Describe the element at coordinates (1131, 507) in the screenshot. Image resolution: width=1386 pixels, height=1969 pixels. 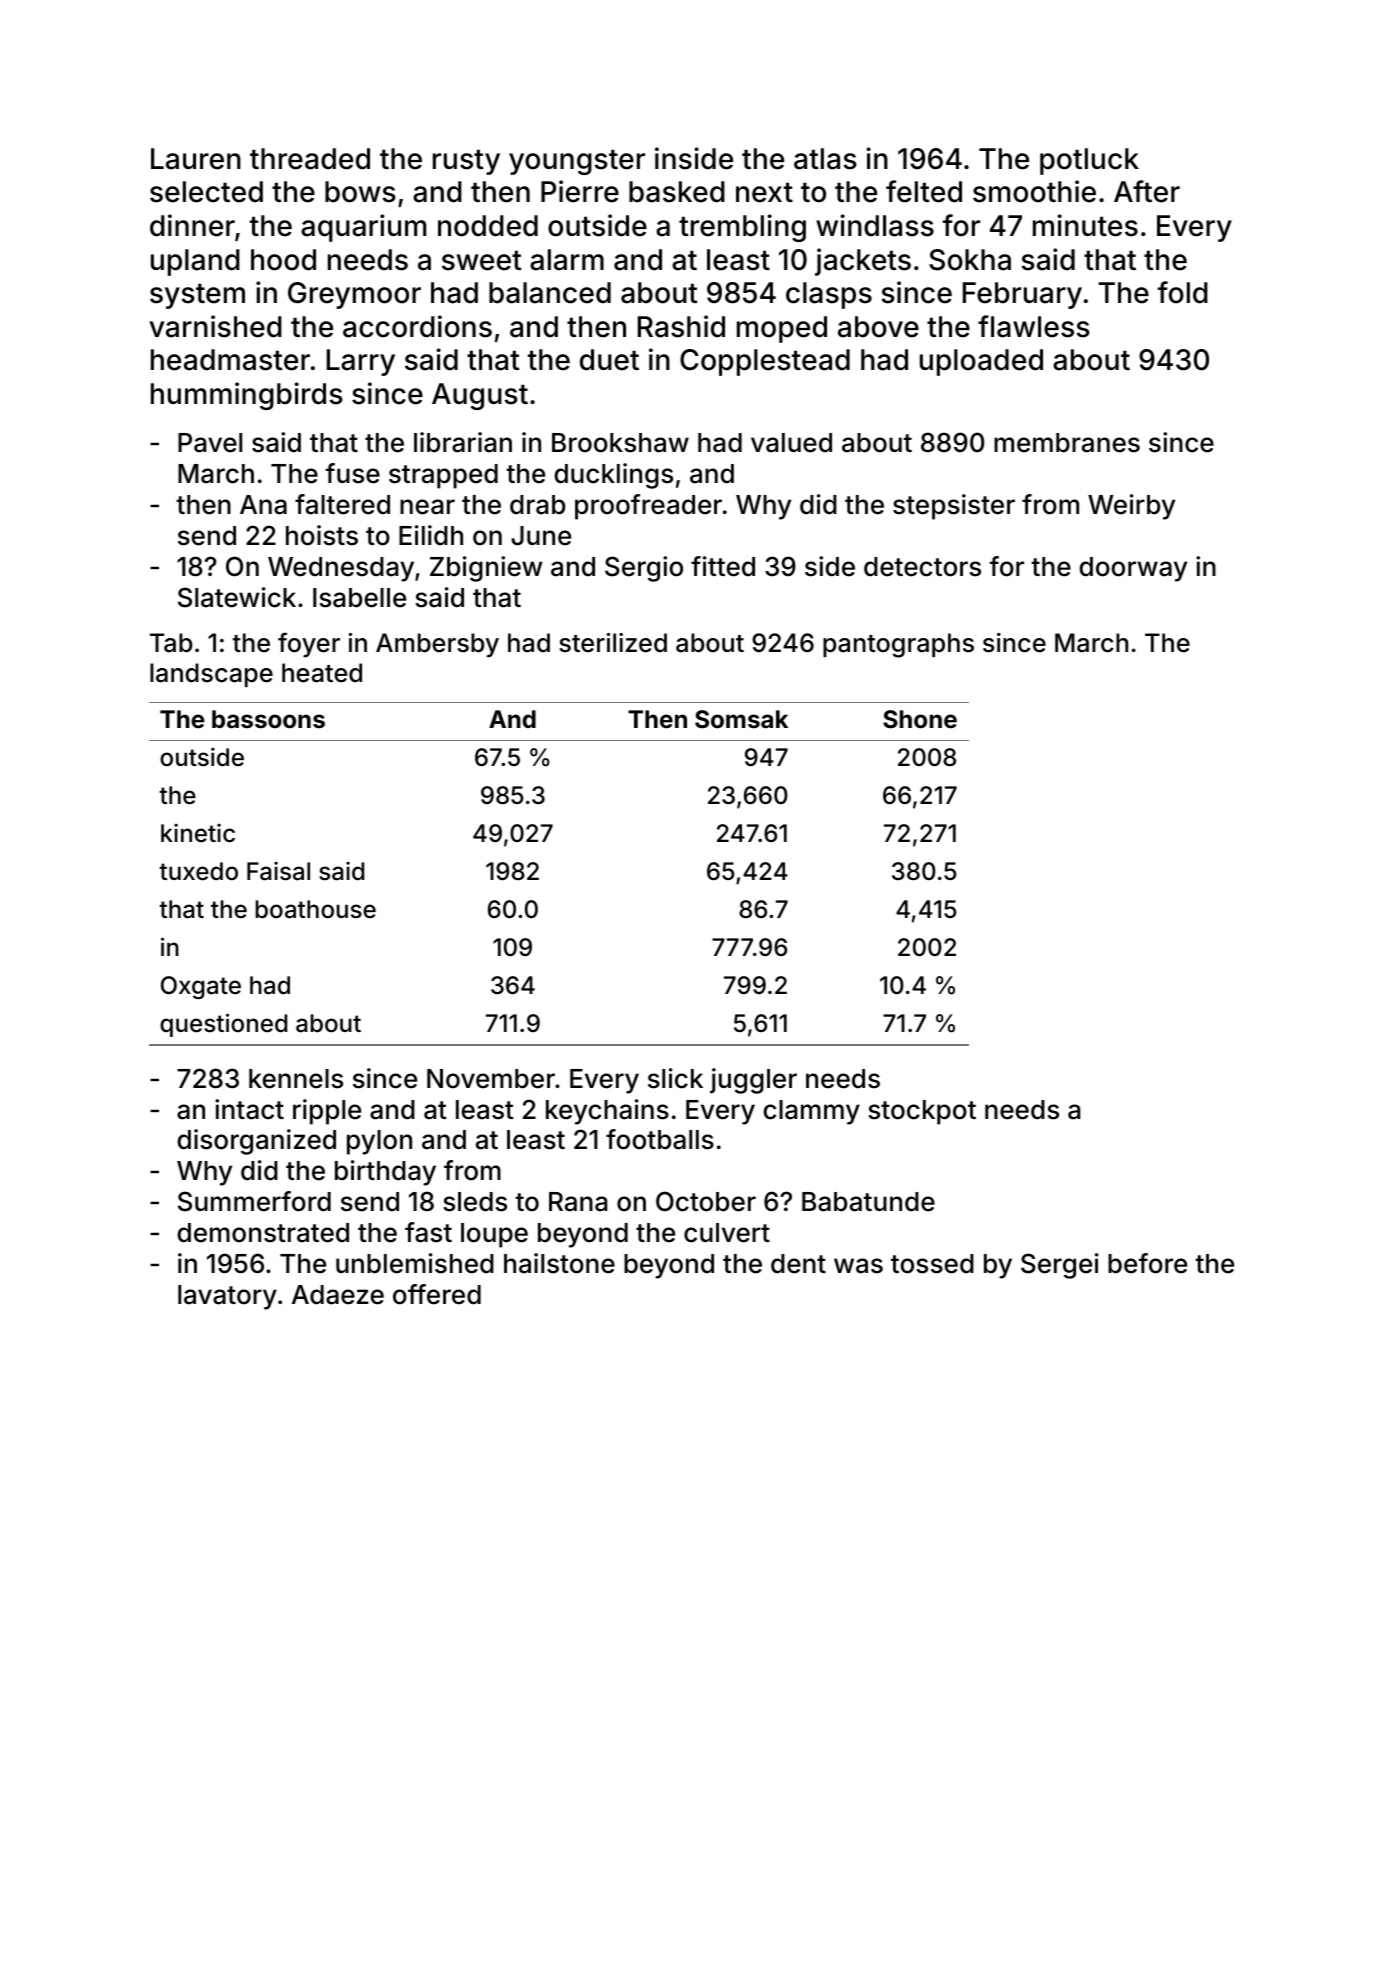
I see `Weirby` at that location.
